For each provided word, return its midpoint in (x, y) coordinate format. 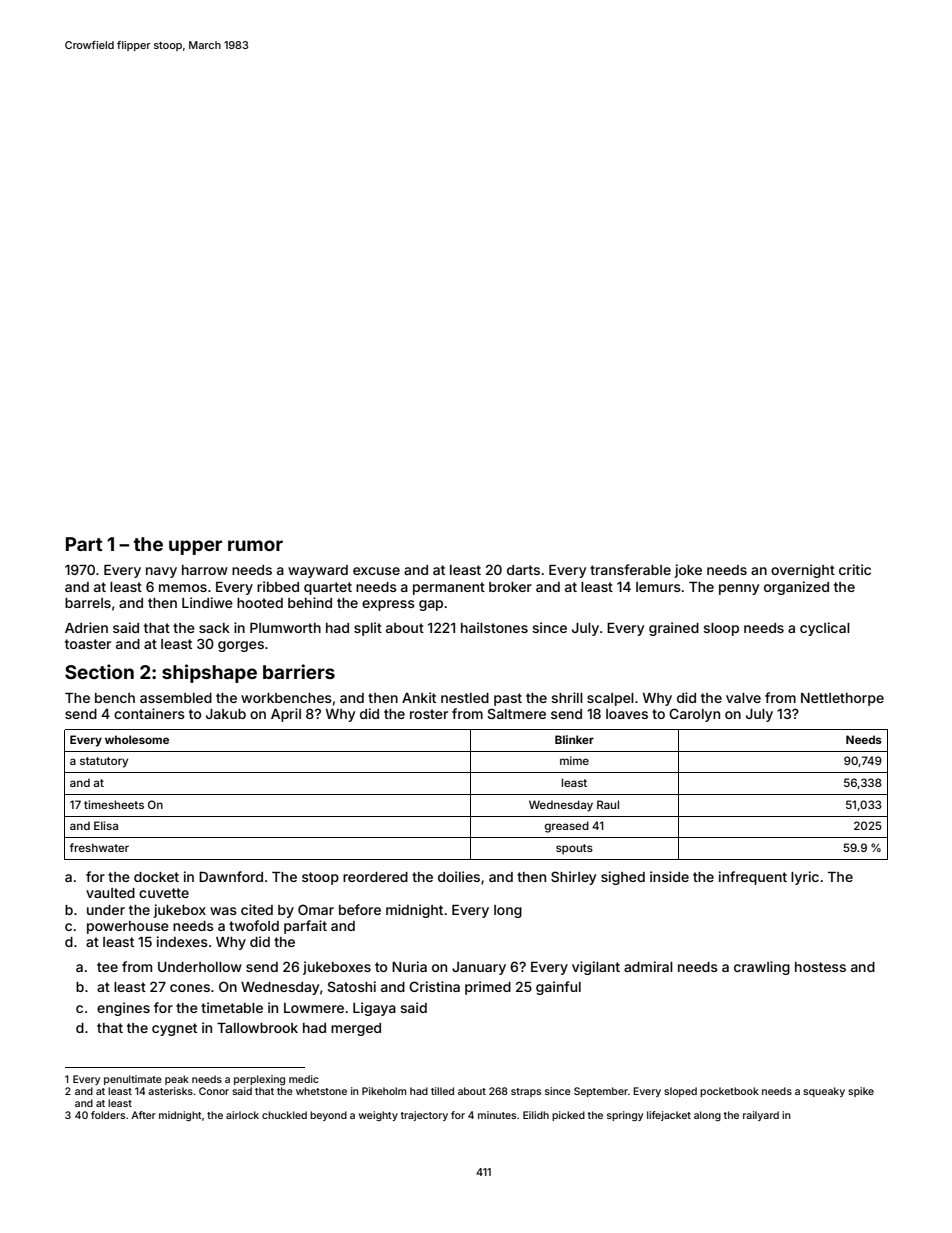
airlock (242, 1115)
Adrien (86, 627)
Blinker (574, 739)
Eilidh (536, 1115)
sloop (721, 629)
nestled (465, 698)
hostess (820, 967)
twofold (254, 925)
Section (99, 671)
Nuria (409, 966)
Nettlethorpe (842, 699)
